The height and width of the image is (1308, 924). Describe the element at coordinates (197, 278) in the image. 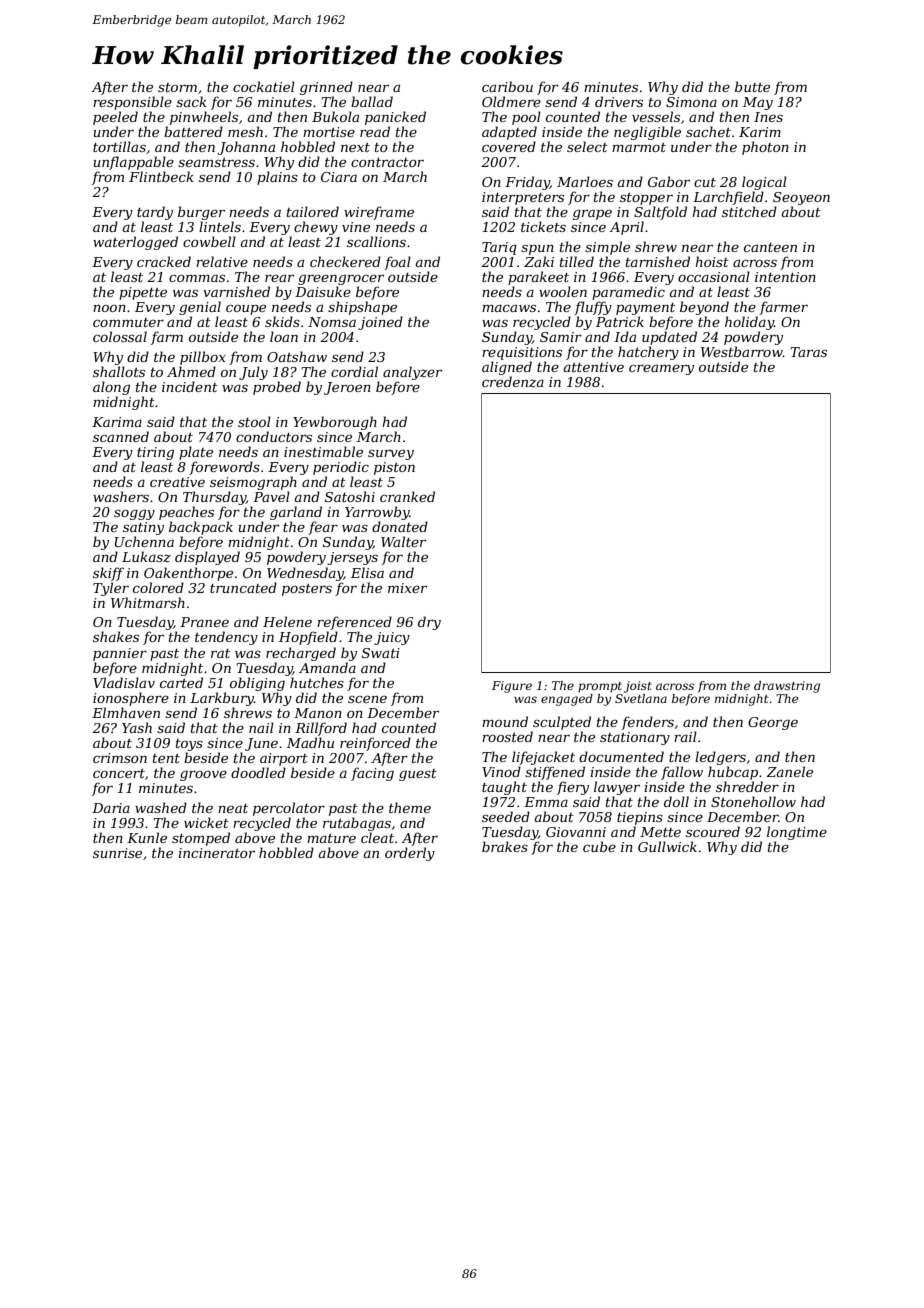

I see `commas` at that location.
